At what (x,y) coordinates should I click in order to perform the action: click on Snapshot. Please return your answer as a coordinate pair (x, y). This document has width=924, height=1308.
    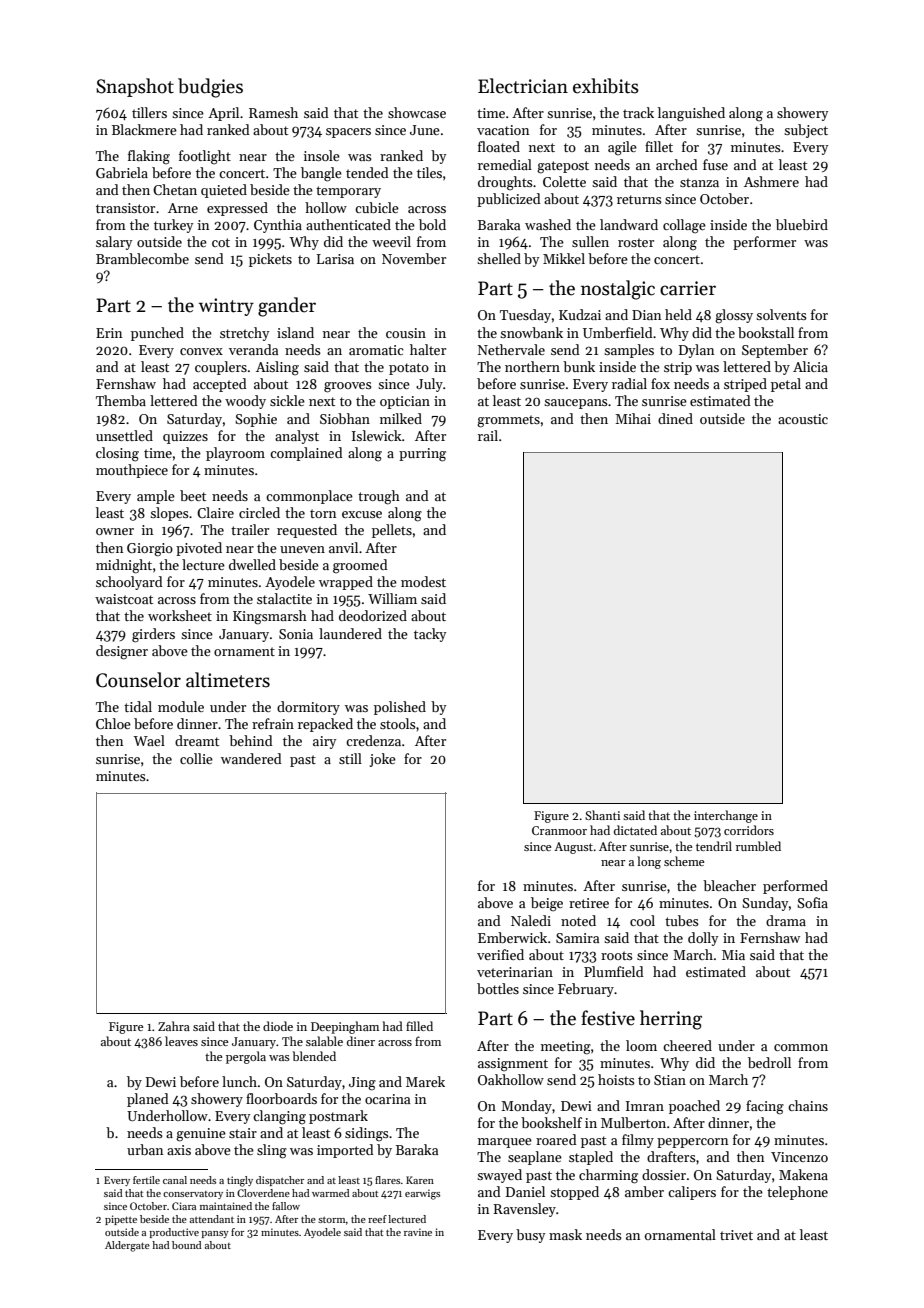
    Looking at the image, I should click on (135, 87).
